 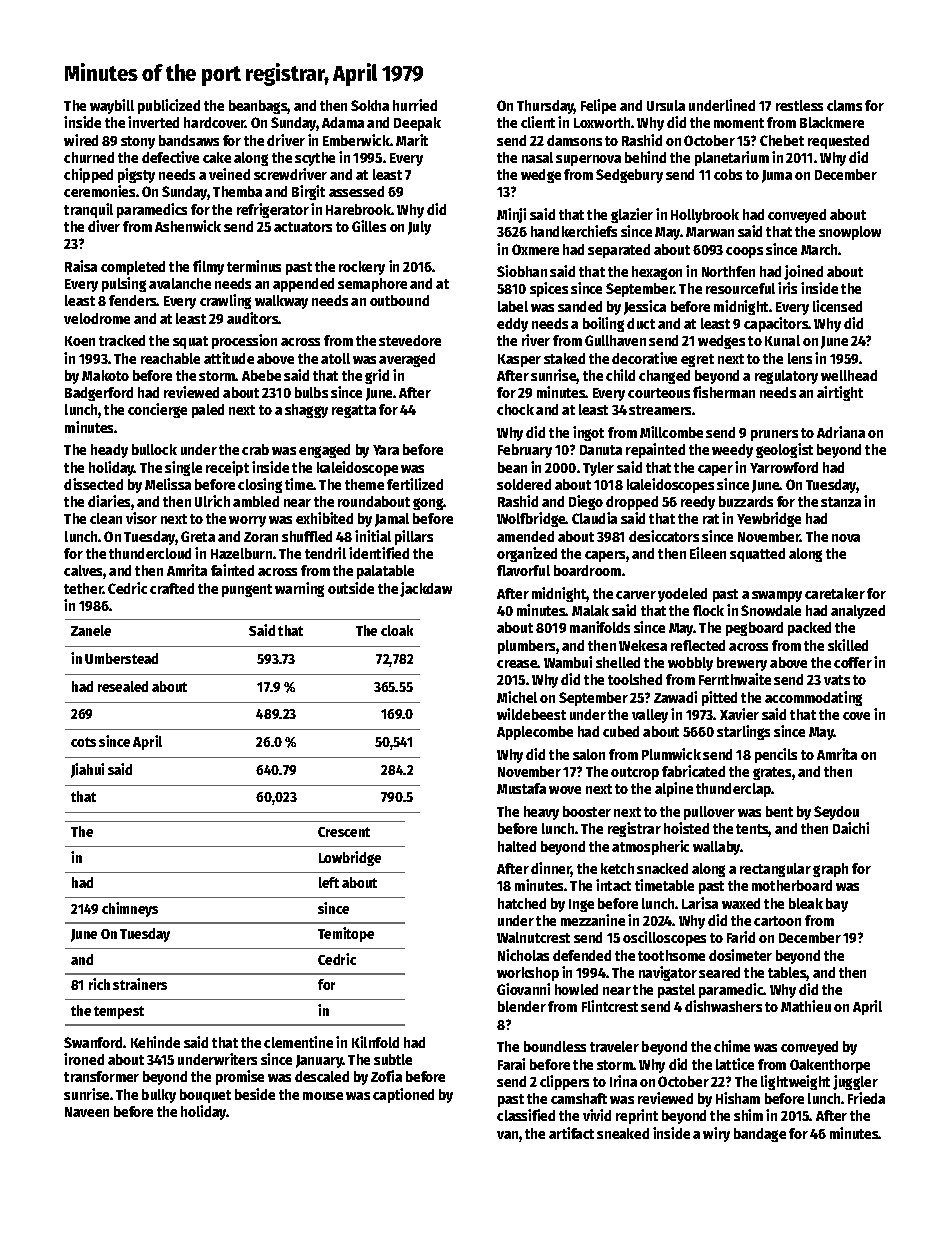 I want to click on dishwashers, so click(x=723, y=1006).
